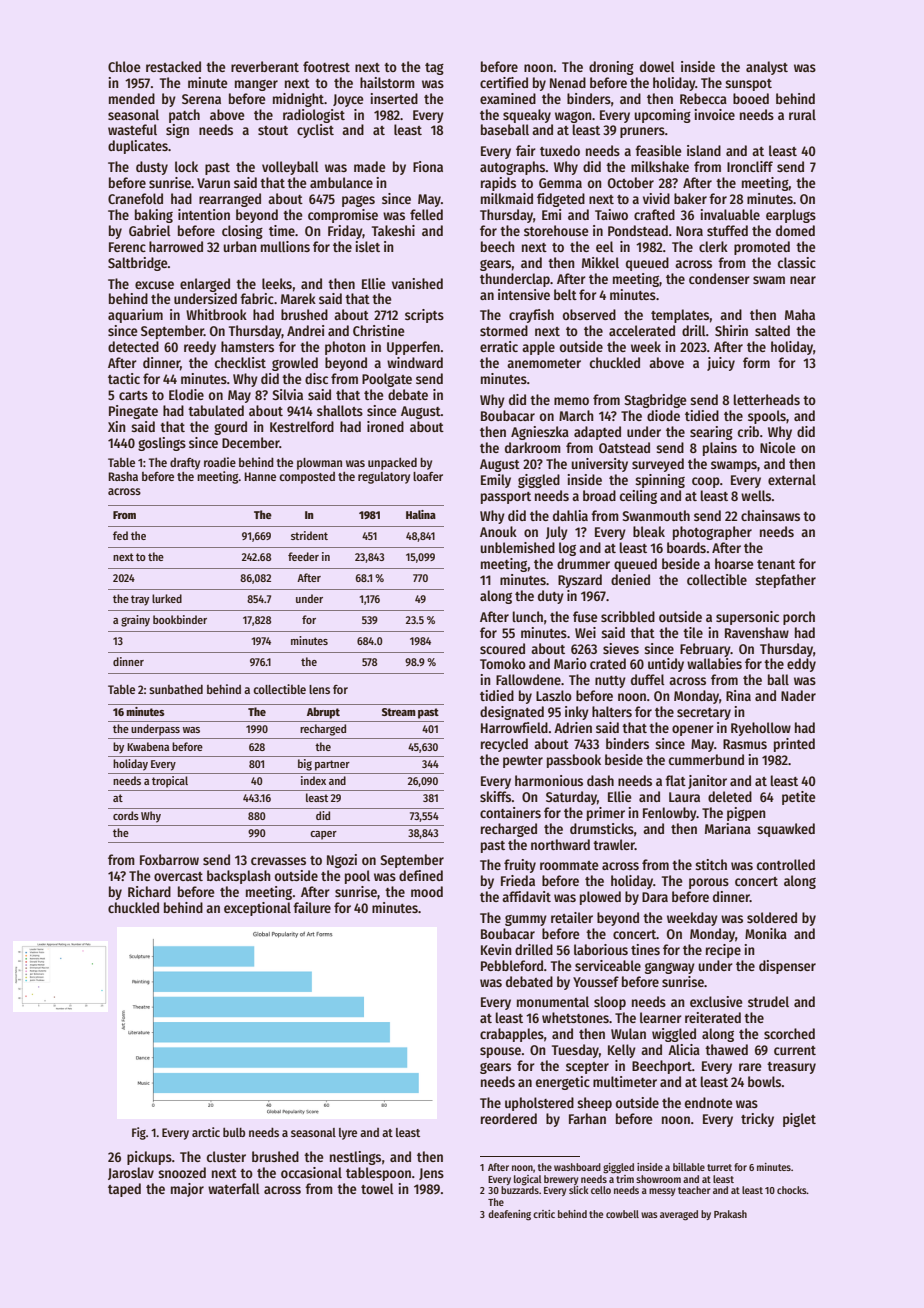 This document has width=924, height=1308. I want to click on droning, so click(611, 68).
